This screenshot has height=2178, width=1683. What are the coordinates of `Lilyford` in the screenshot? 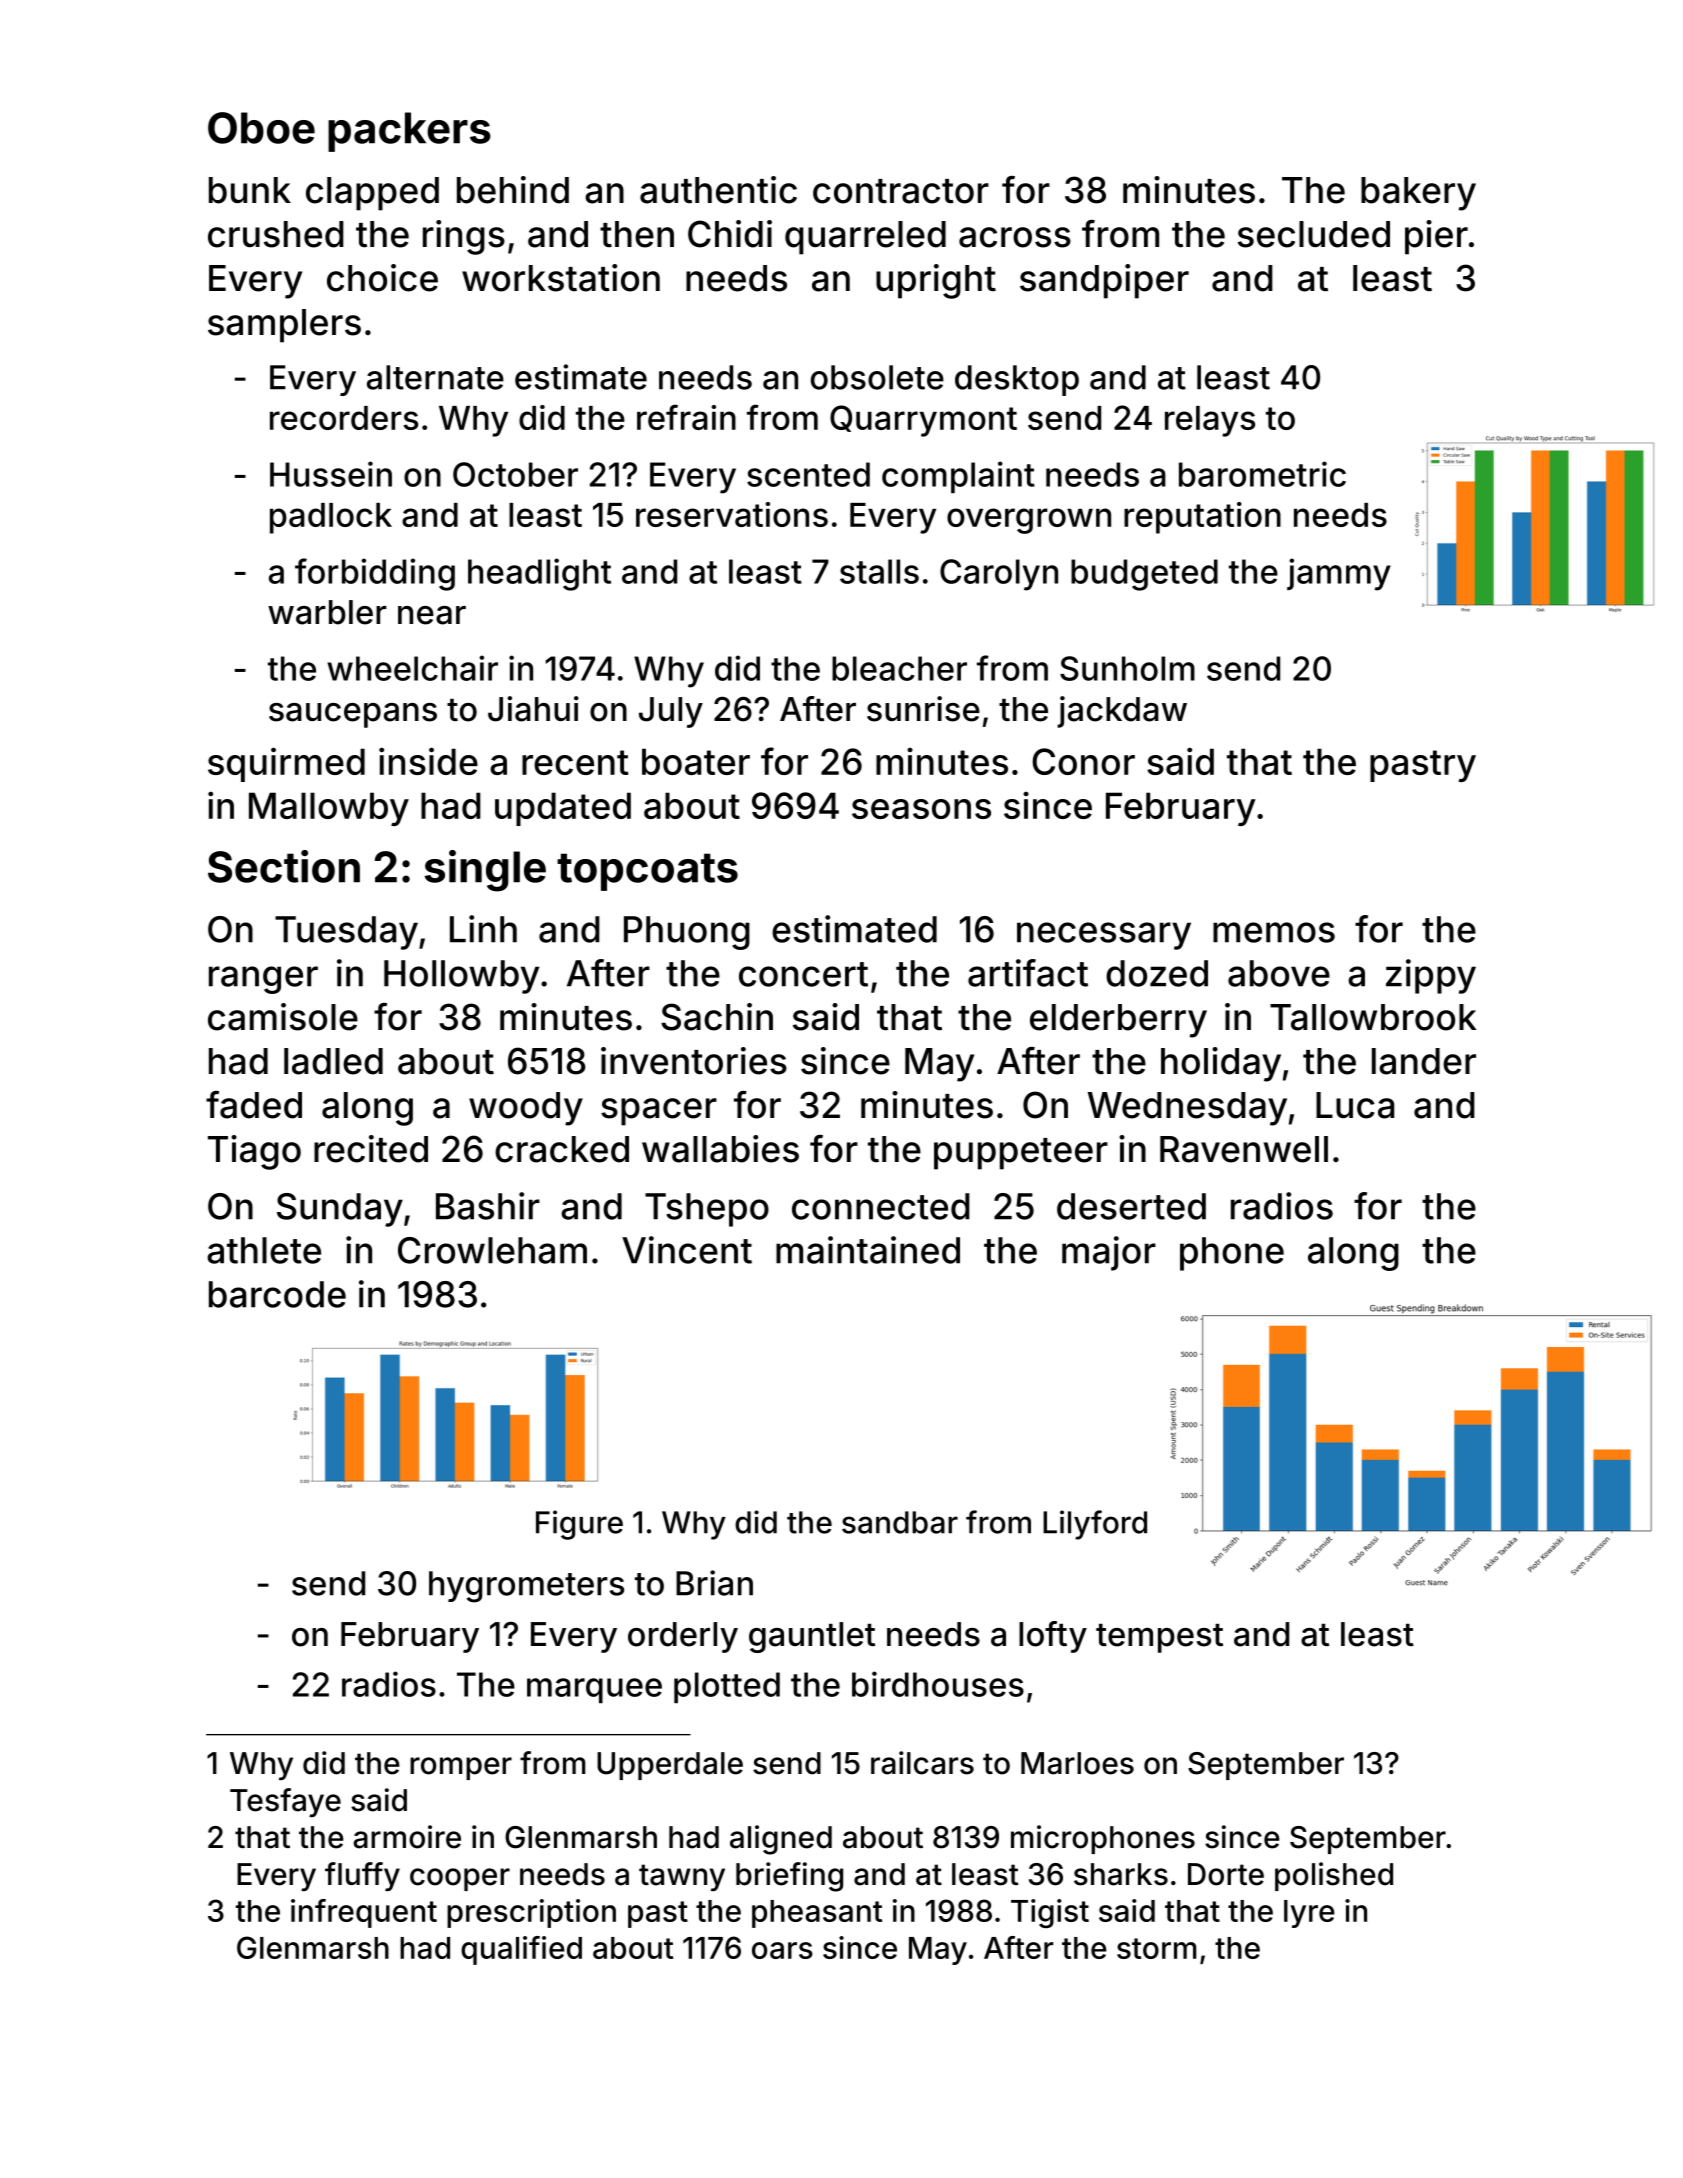 It's located at (1095, 1525).
